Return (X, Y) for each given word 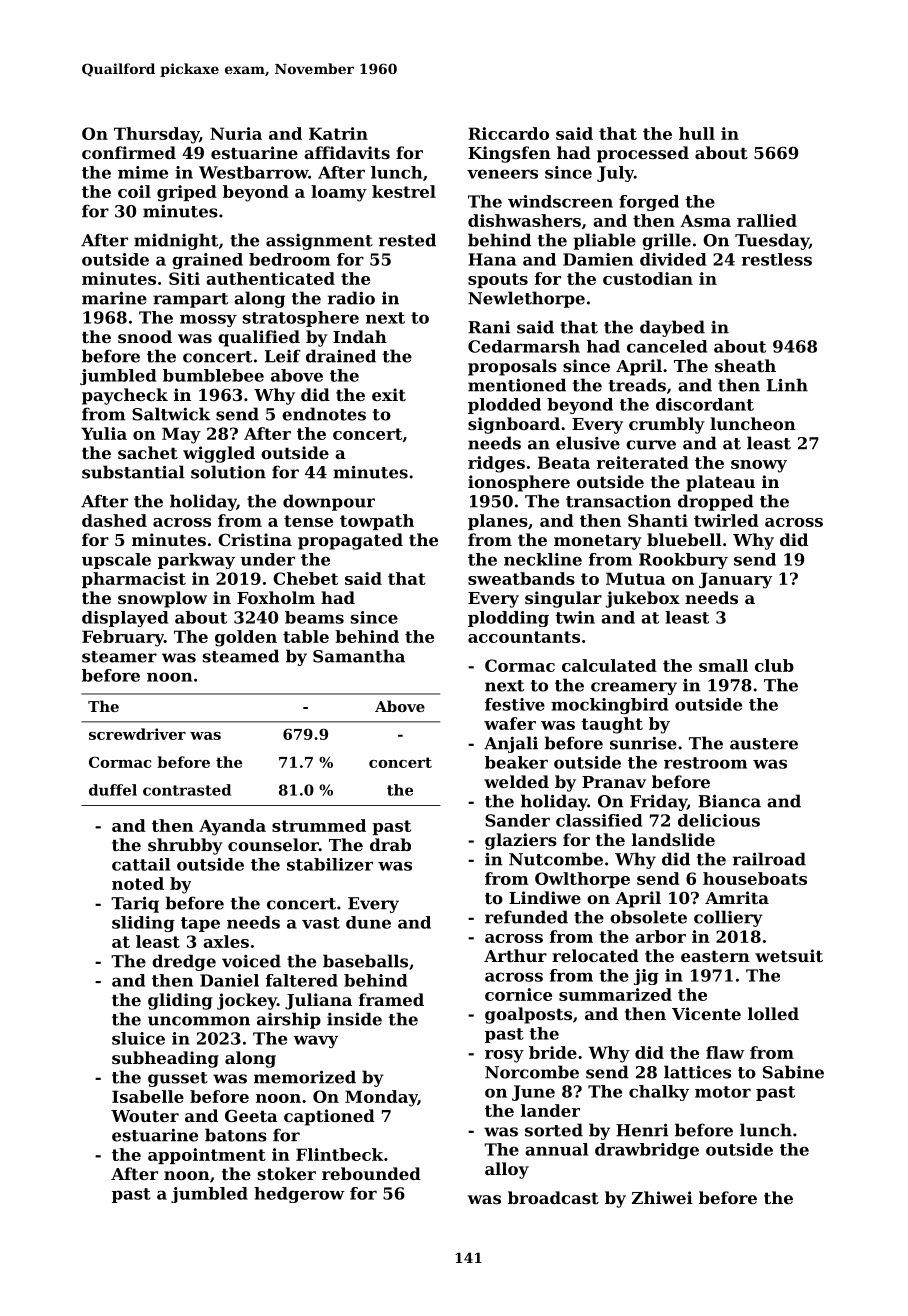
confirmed (129, 152)
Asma (705, 220)
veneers (502, 174)
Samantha (359, 656)
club (774, 665)
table (306, 636)
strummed (319, 825)
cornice (518, 994)
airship (289, 1020)
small (723, 665)
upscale (116, 561)
